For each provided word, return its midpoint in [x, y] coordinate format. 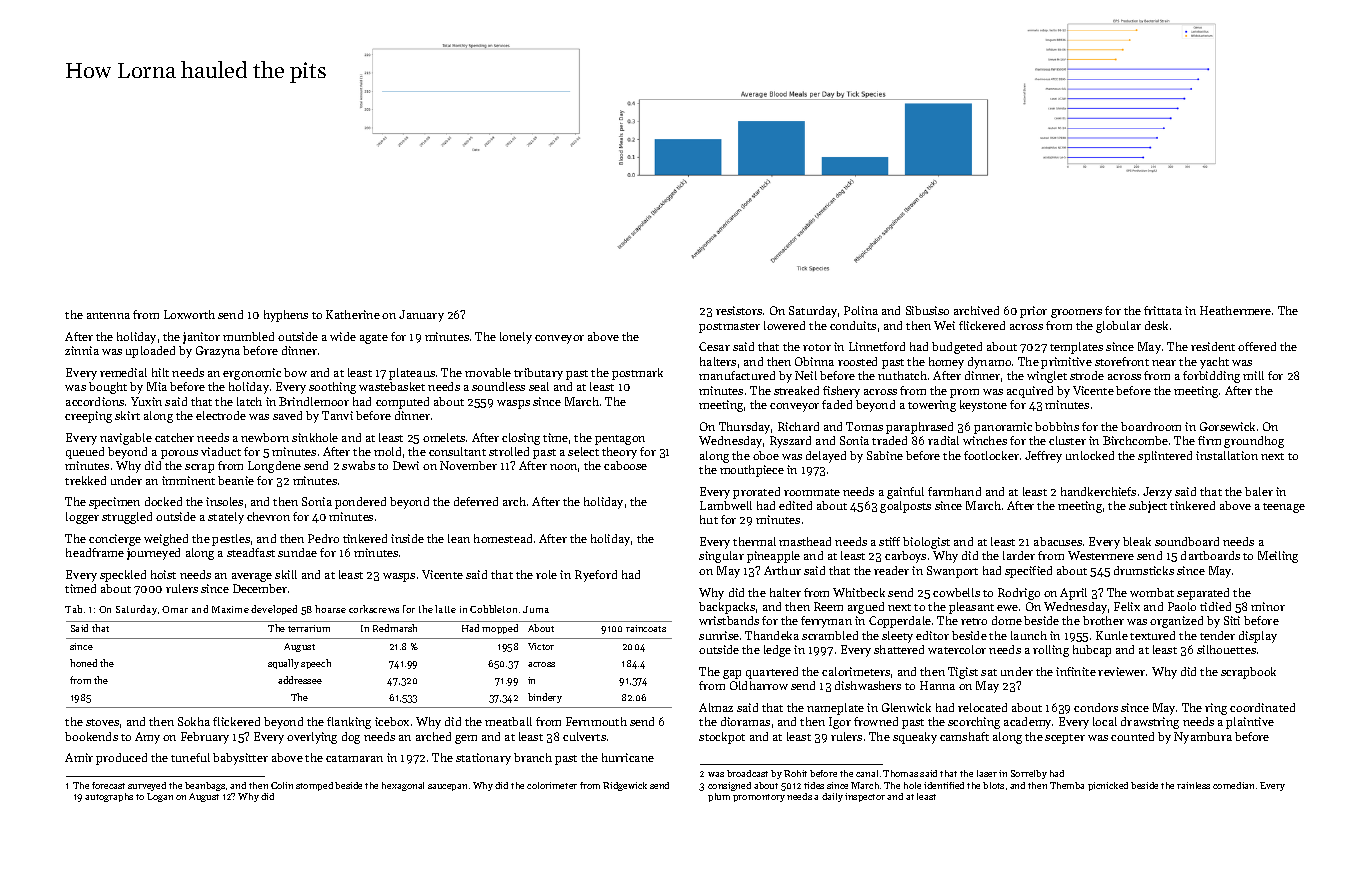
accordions [95, 401]
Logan [160, 797]
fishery [841, 392]
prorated [756, 493]
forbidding [1211, 377]
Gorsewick [1227, 426]
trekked [85, 480]
